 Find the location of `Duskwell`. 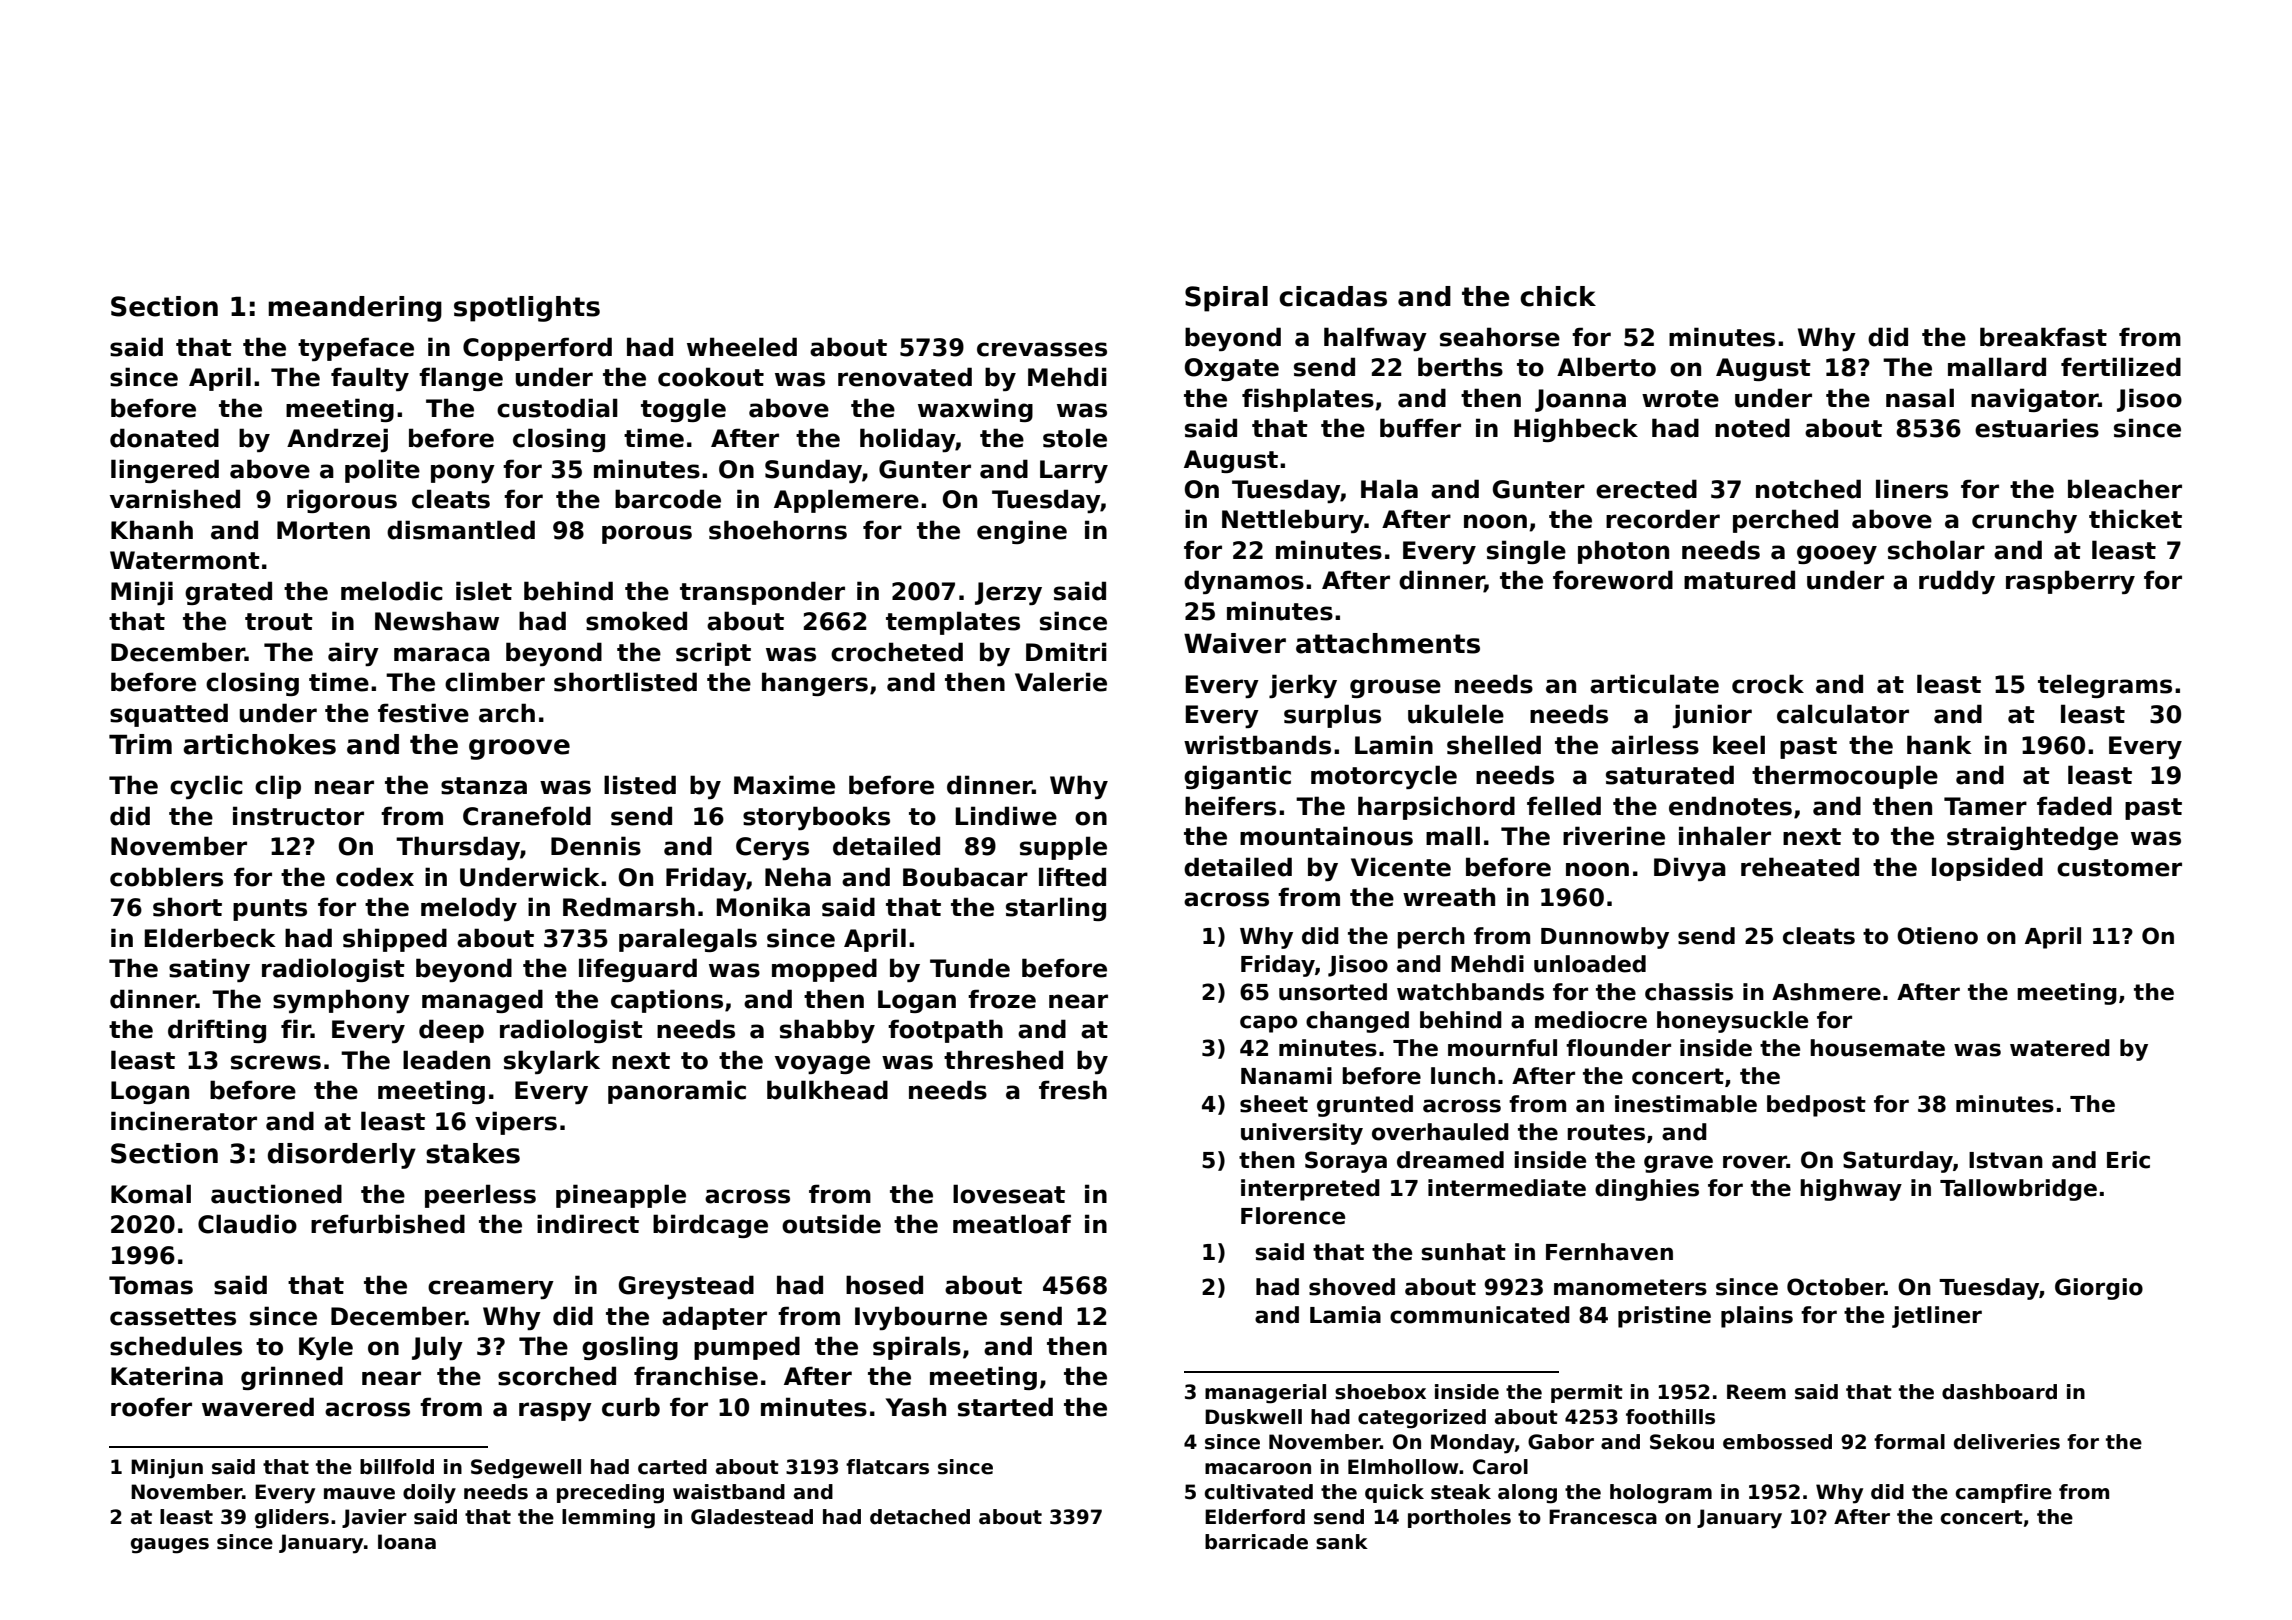

Duskwell is located at coordinates (1253, 1417).
